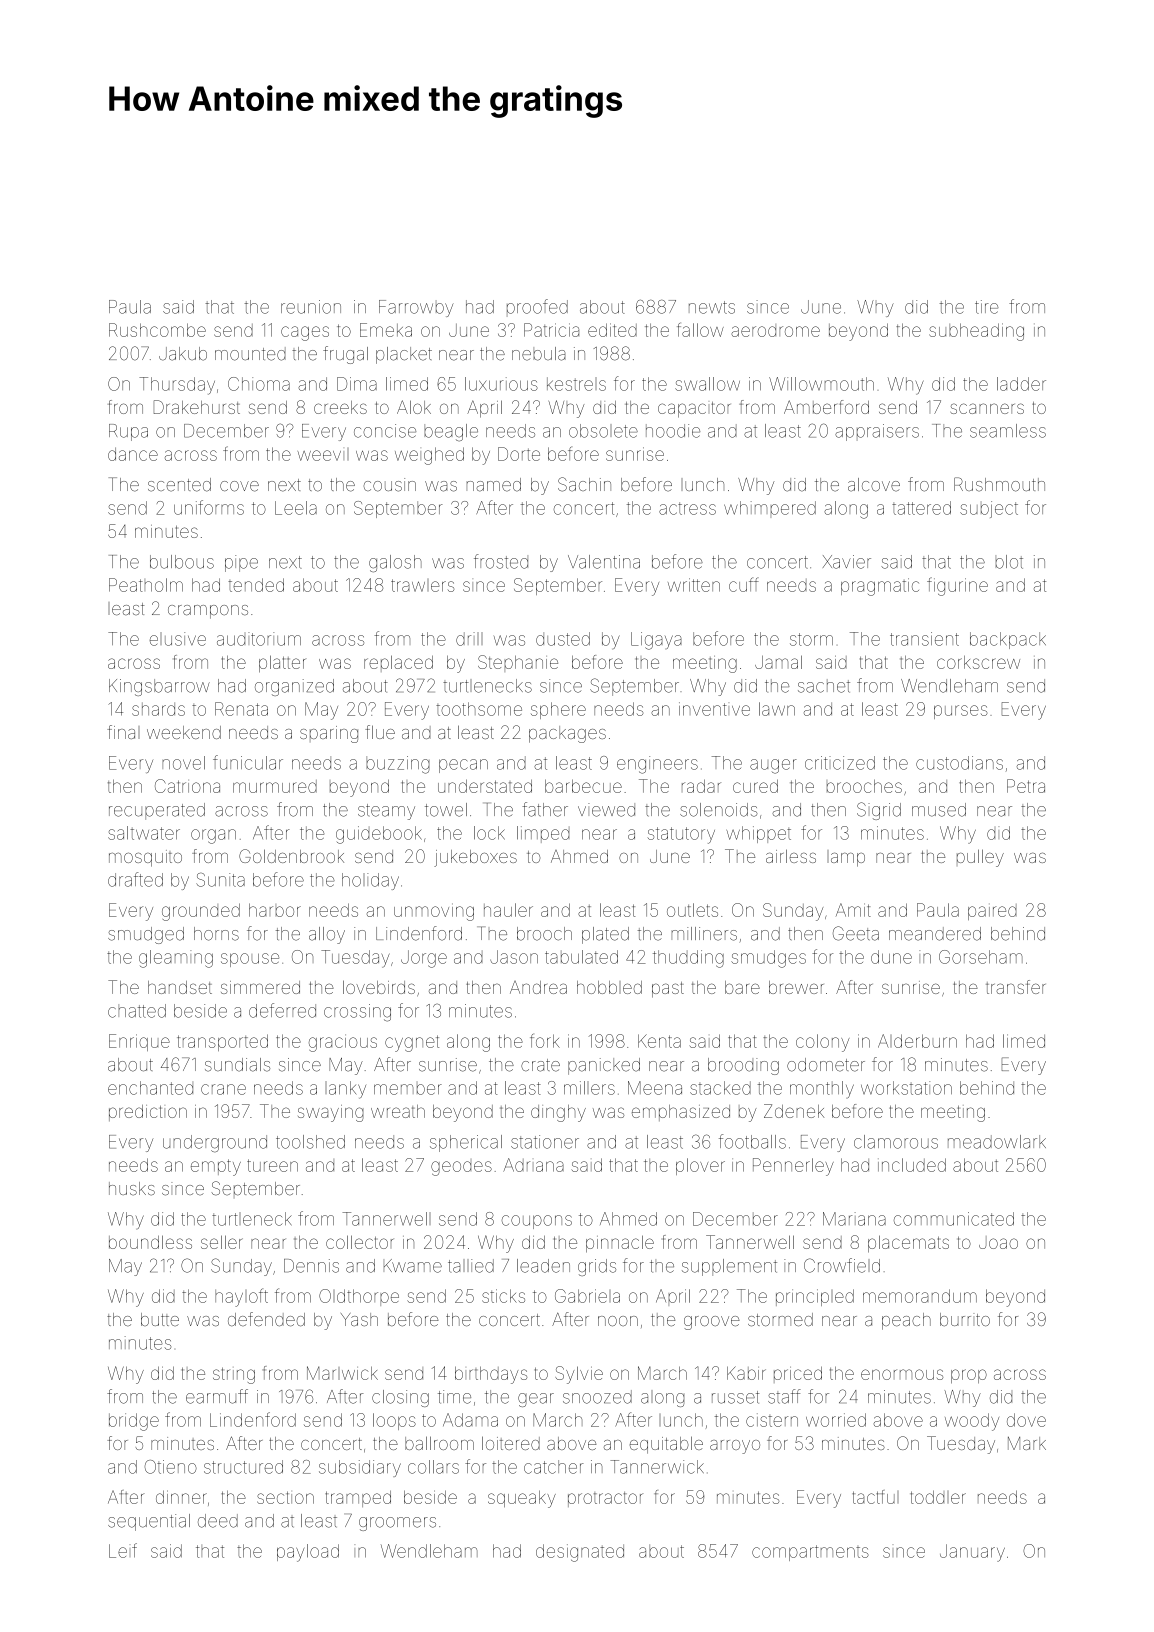 The height and width of the page is (1632, 1154). Describe the element at coordinates (770, 508) in the page. I see `whimpered` at that location.
